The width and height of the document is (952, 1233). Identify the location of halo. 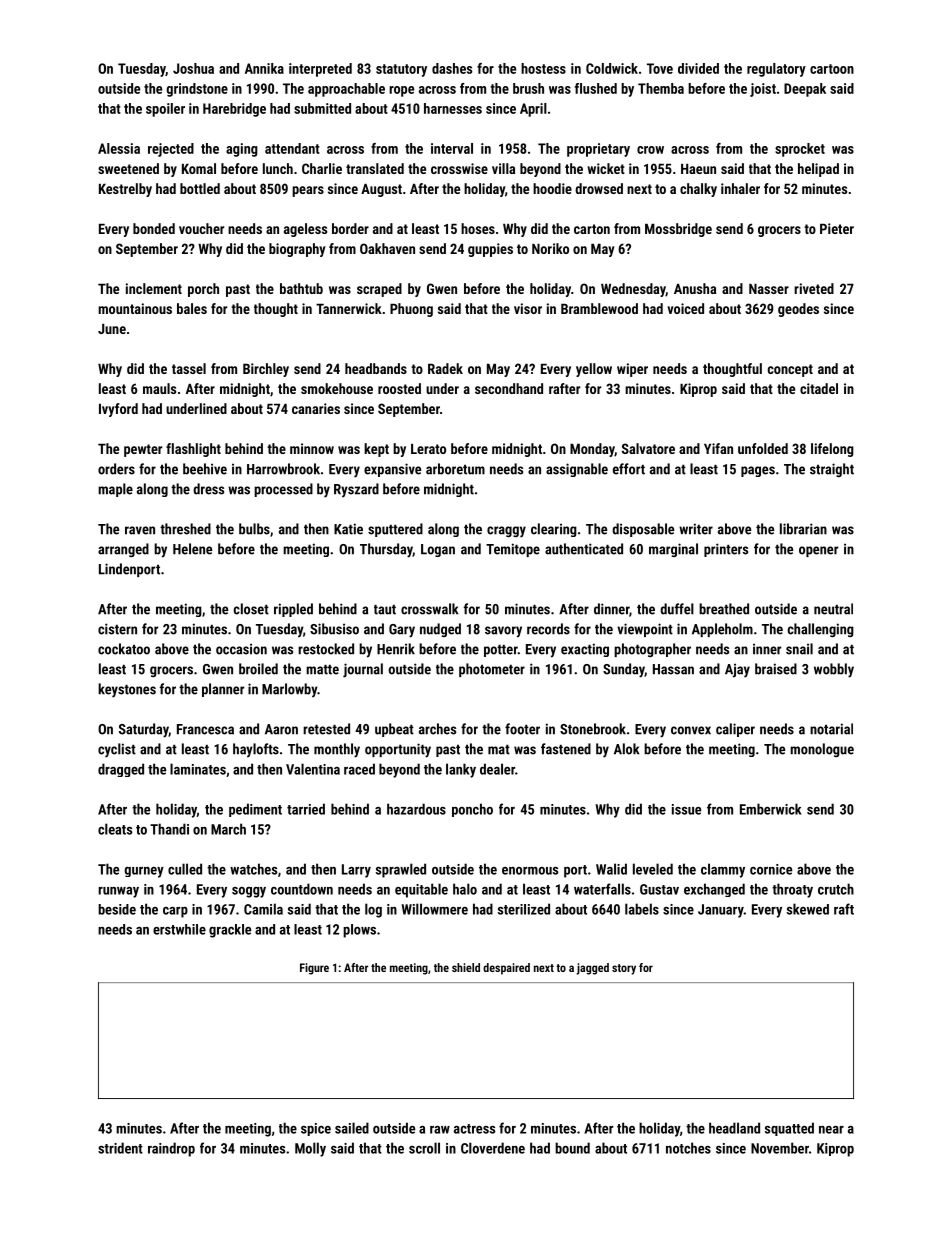
(465, 889).
